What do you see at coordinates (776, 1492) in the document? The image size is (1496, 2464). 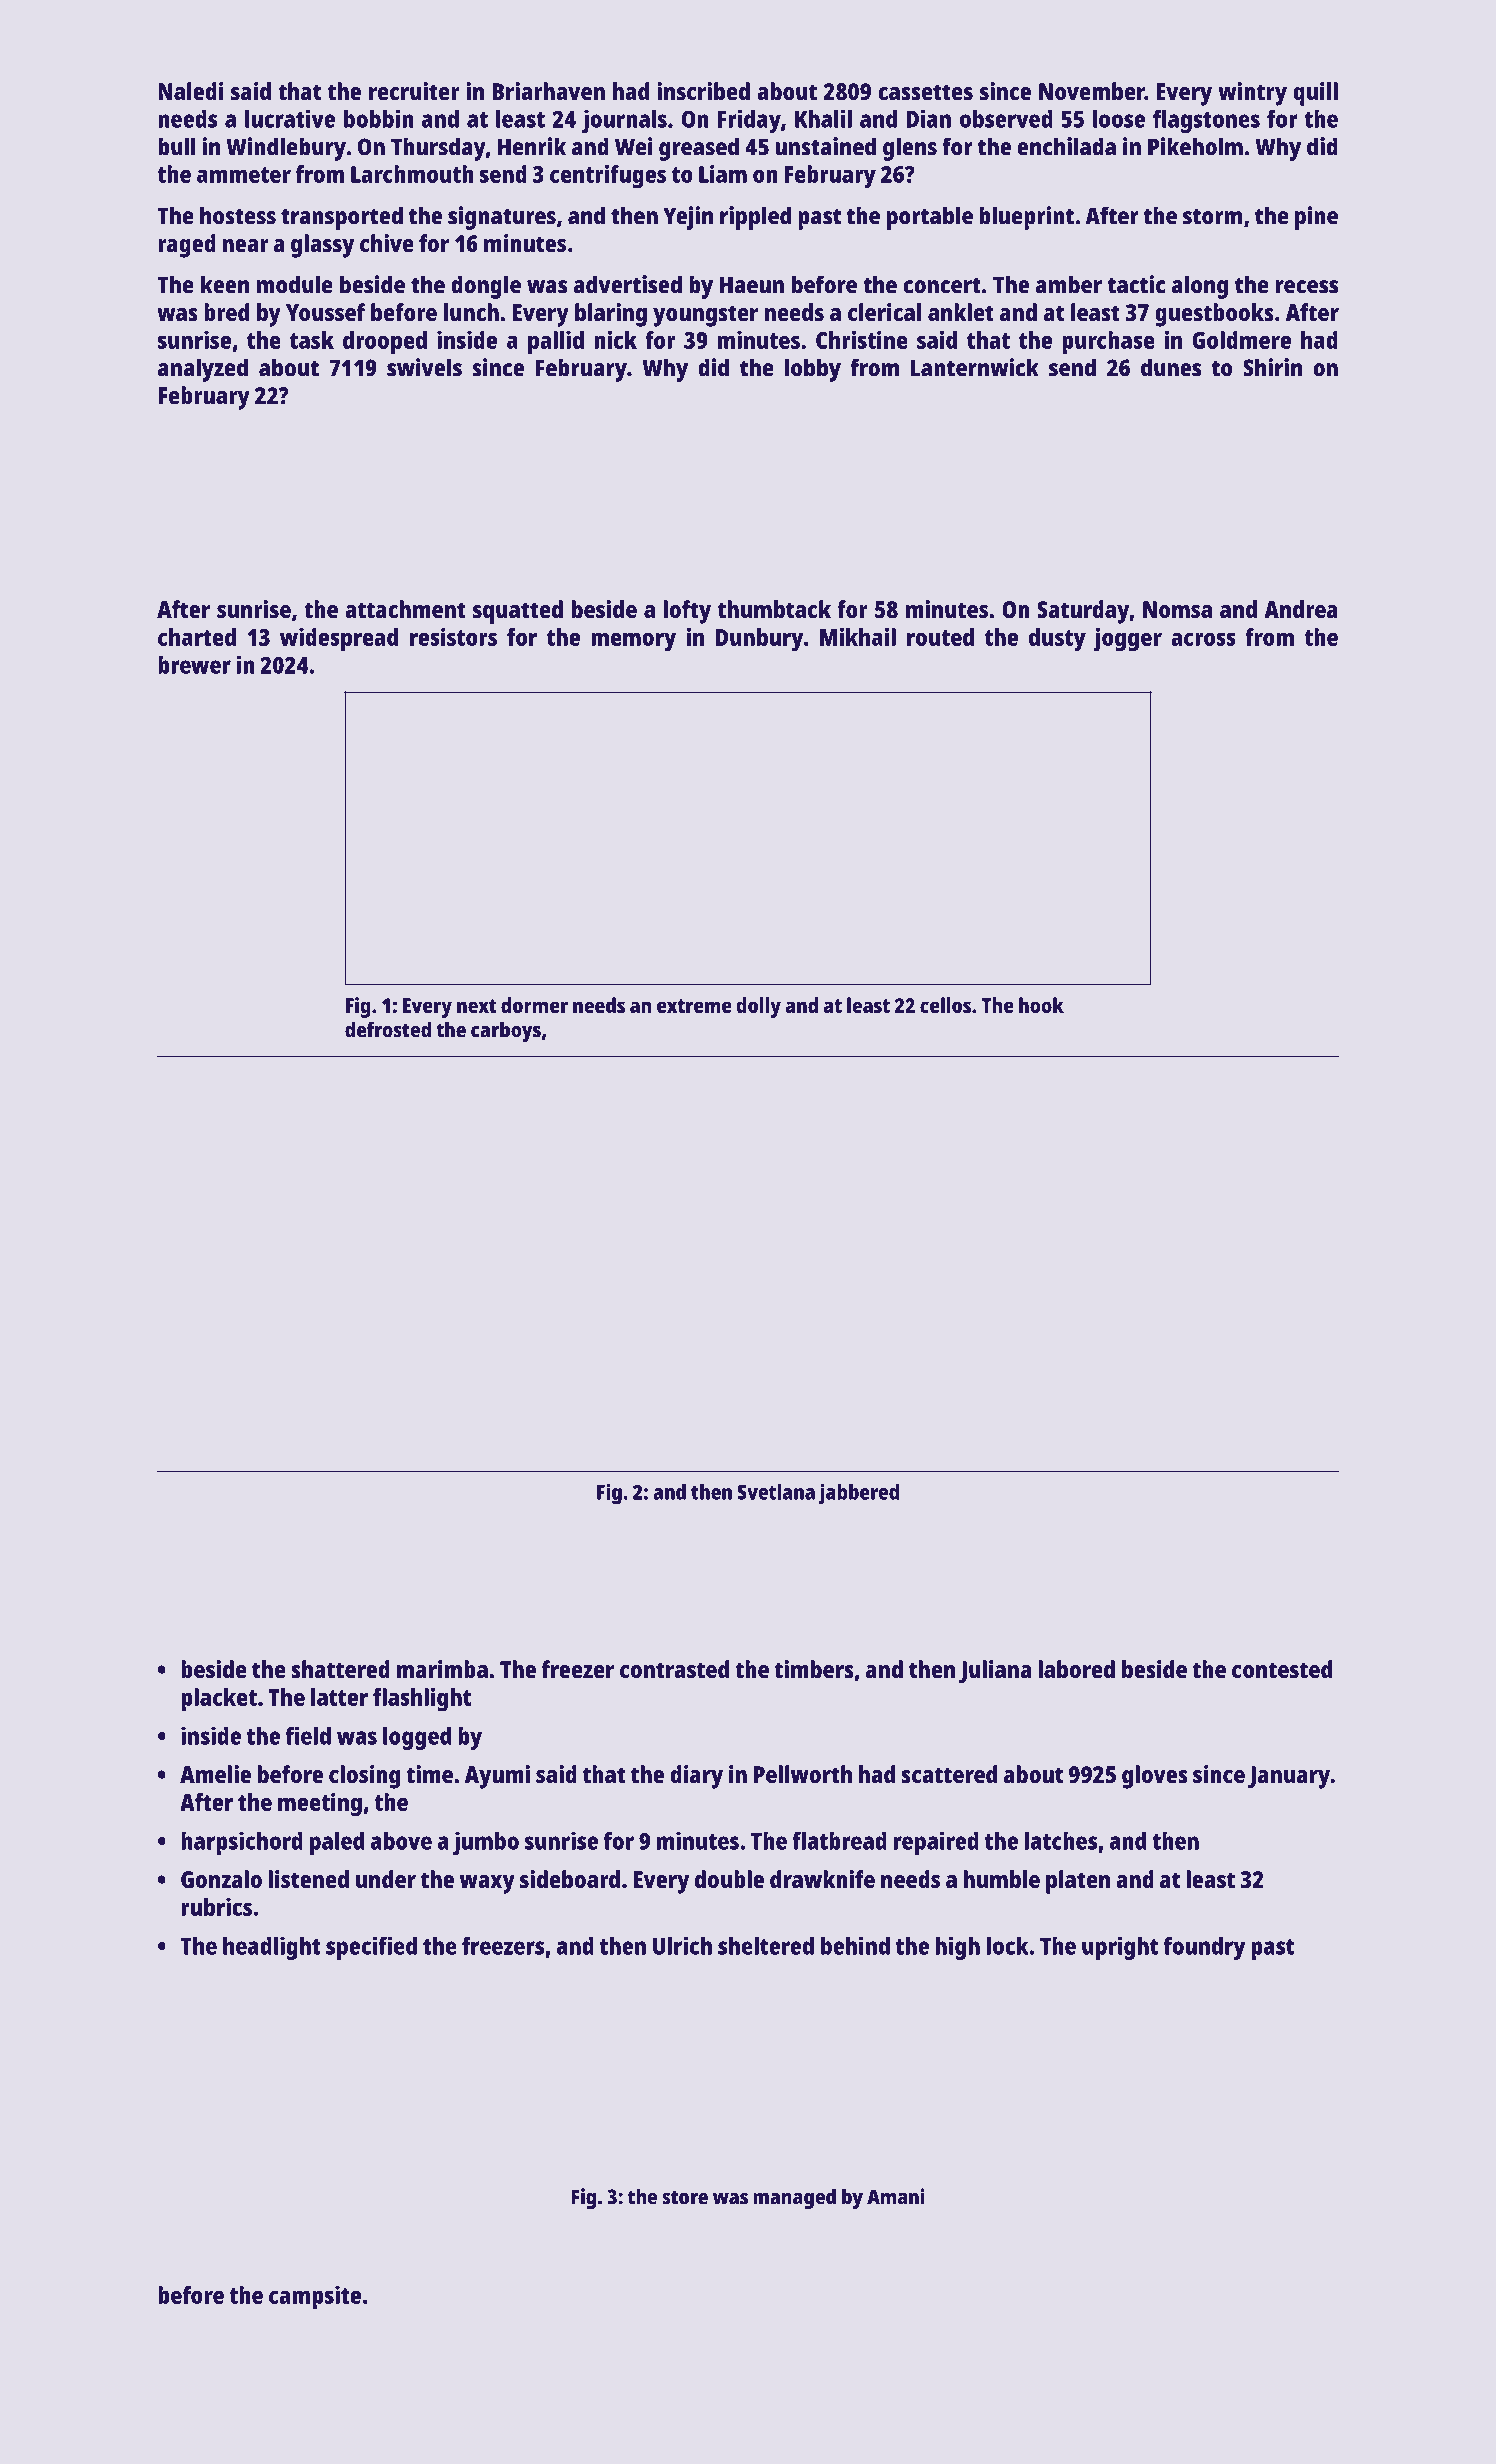 I see `Svetlana` at bounding box center [776, 1492].
